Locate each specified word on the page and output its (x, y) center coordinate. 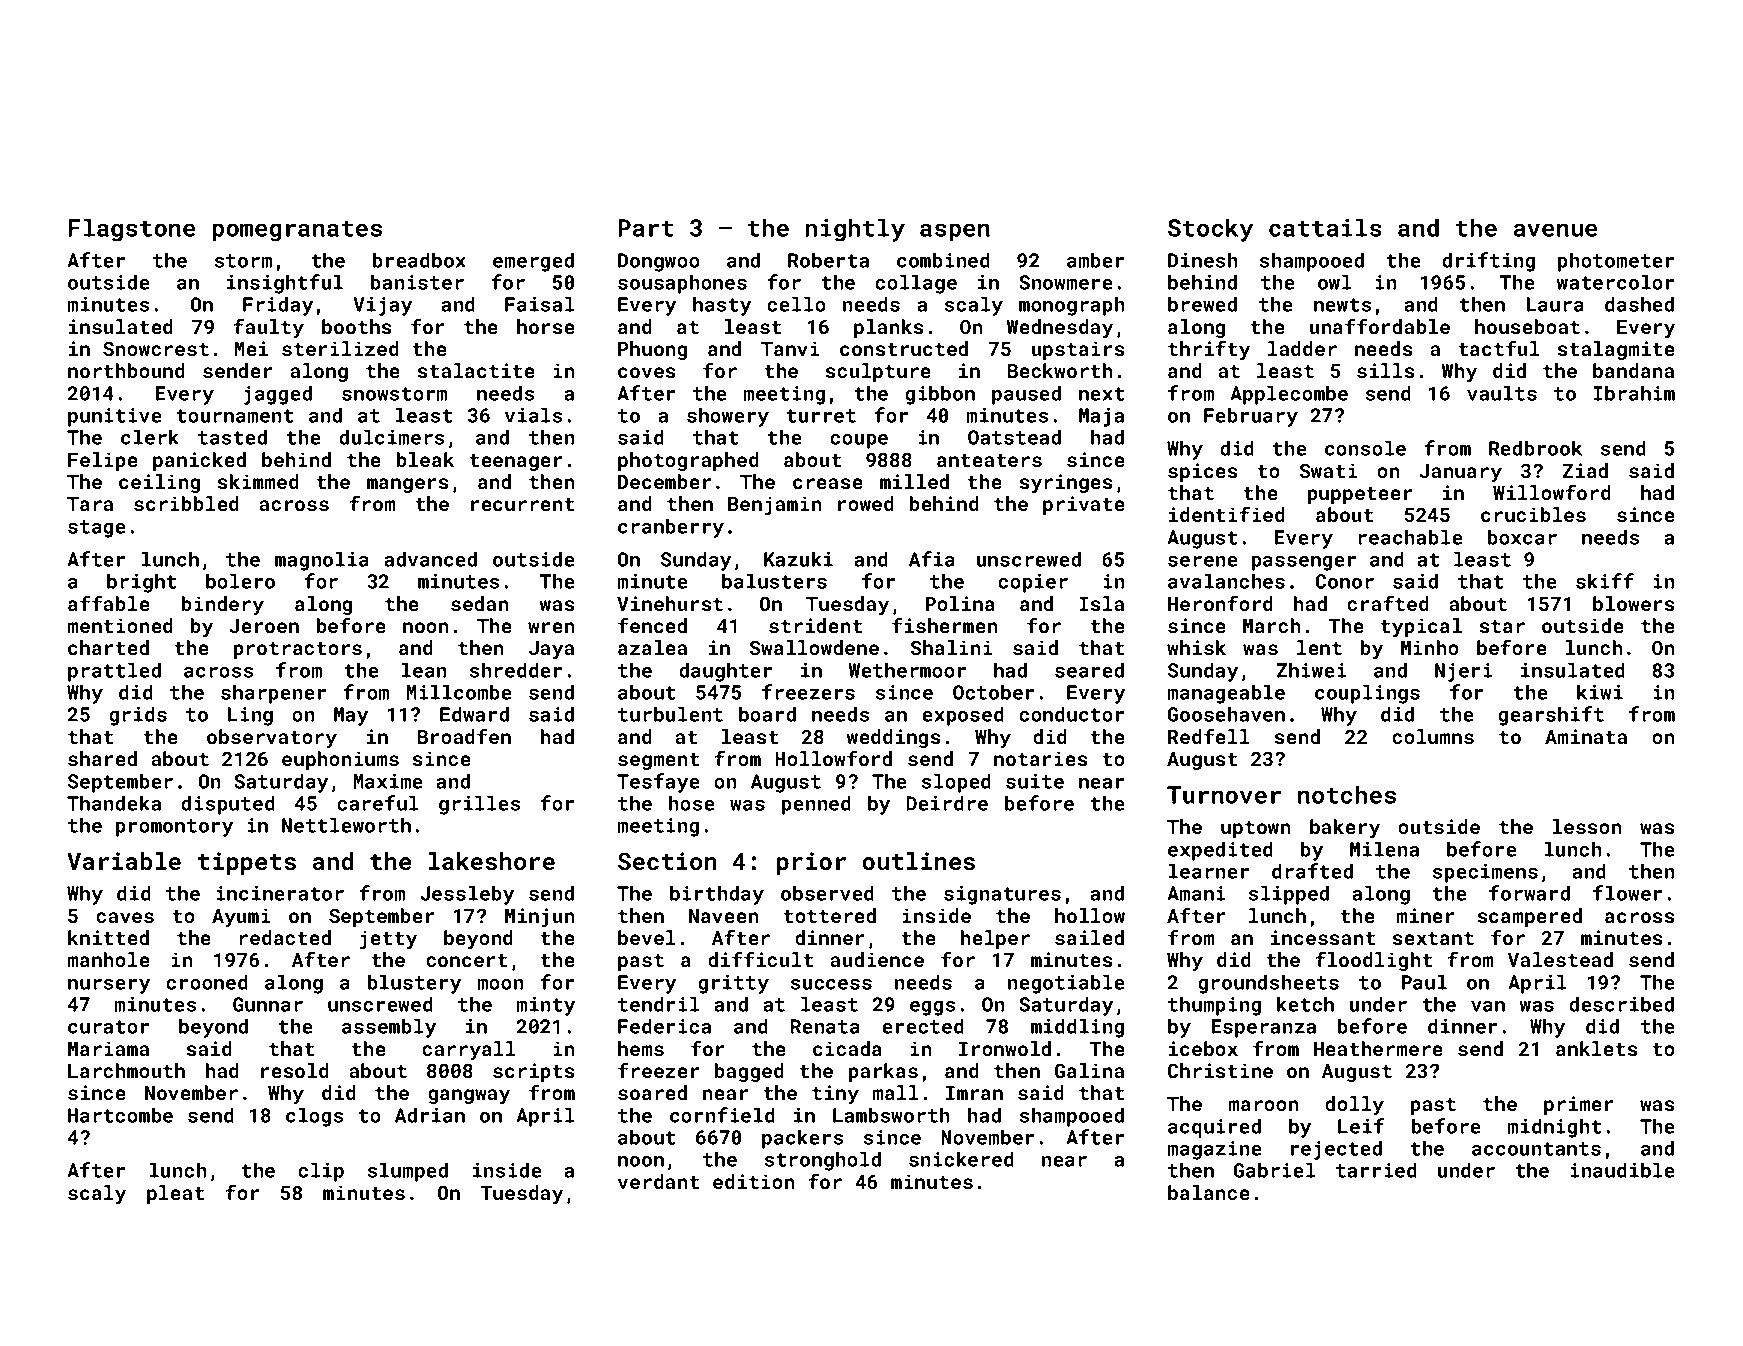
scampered (1530, 917)
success (831, 984)
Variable (124, 861)
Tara (90, 504)
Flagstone (131, 230)
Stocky (1210, 230)
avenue (1555, 230)
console (1365, 448)
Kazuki (798, 559)
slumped (408, 1172)
